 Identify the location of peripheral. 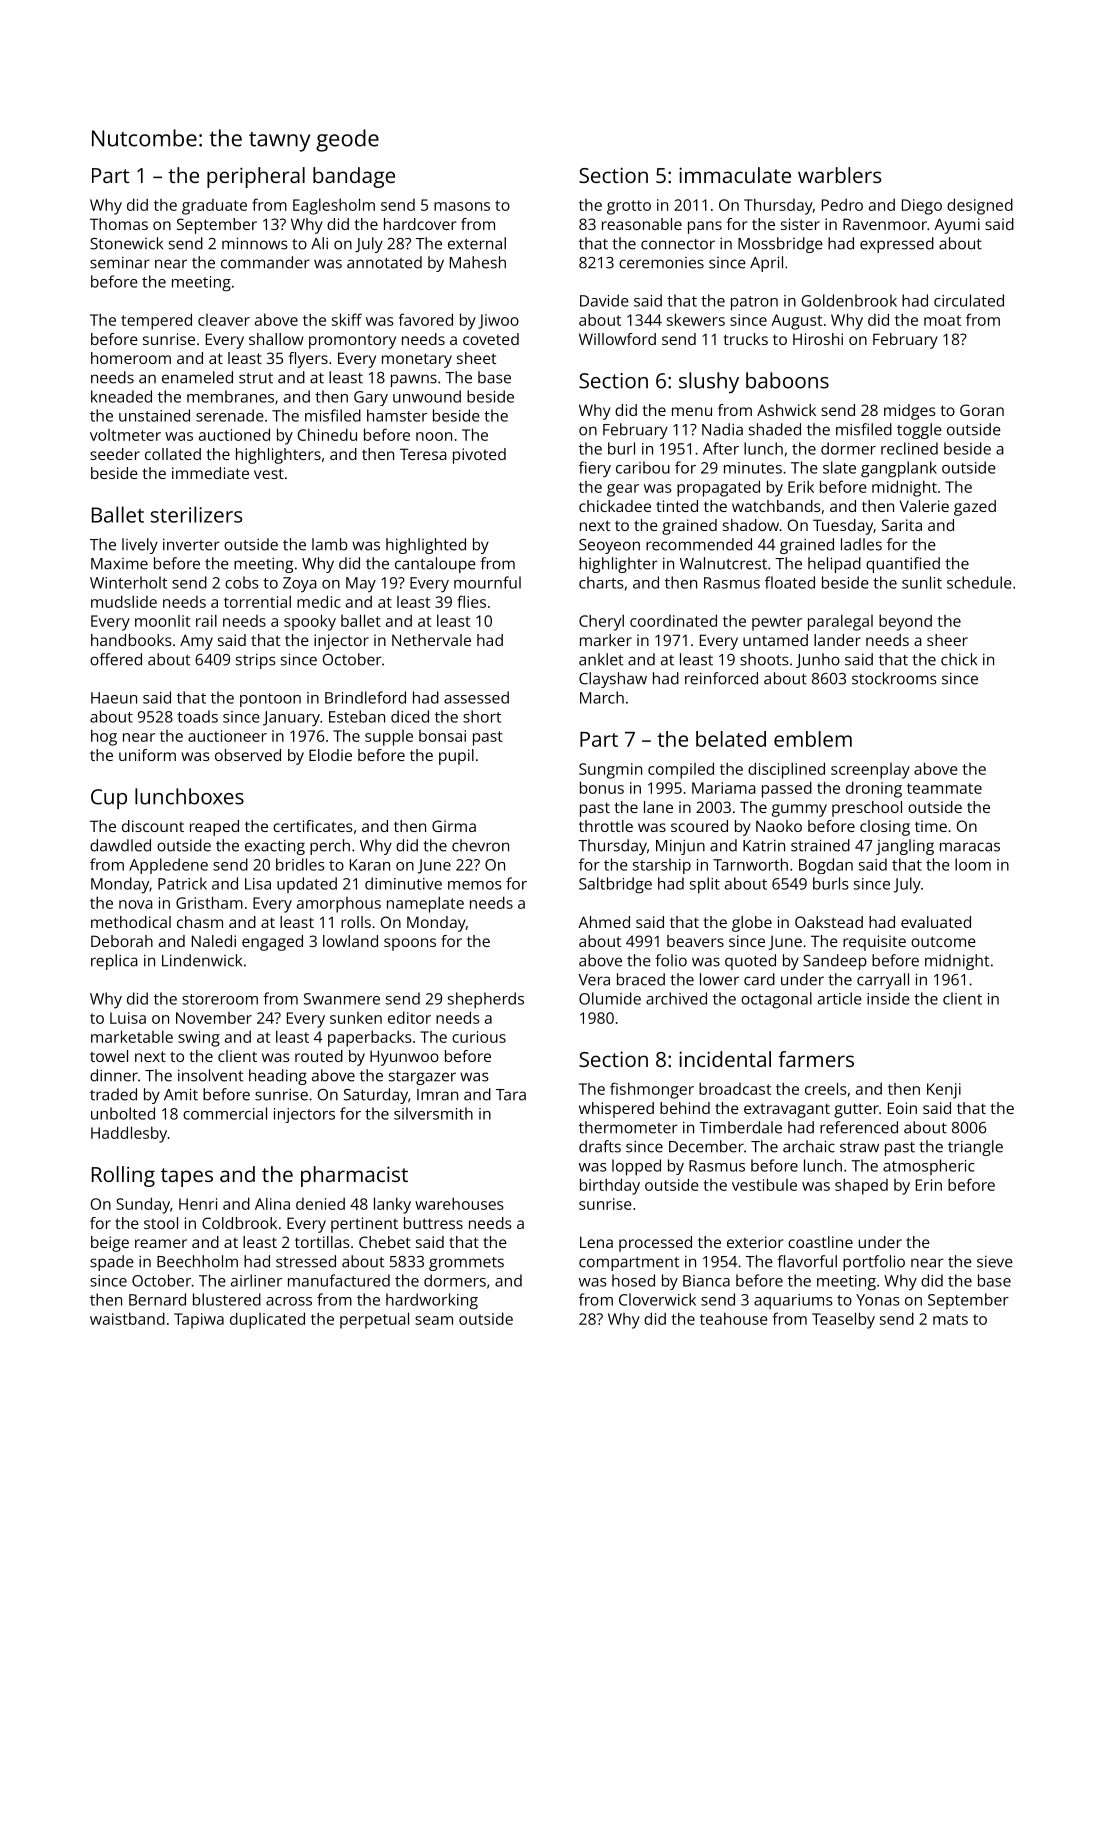
(256, 177).
